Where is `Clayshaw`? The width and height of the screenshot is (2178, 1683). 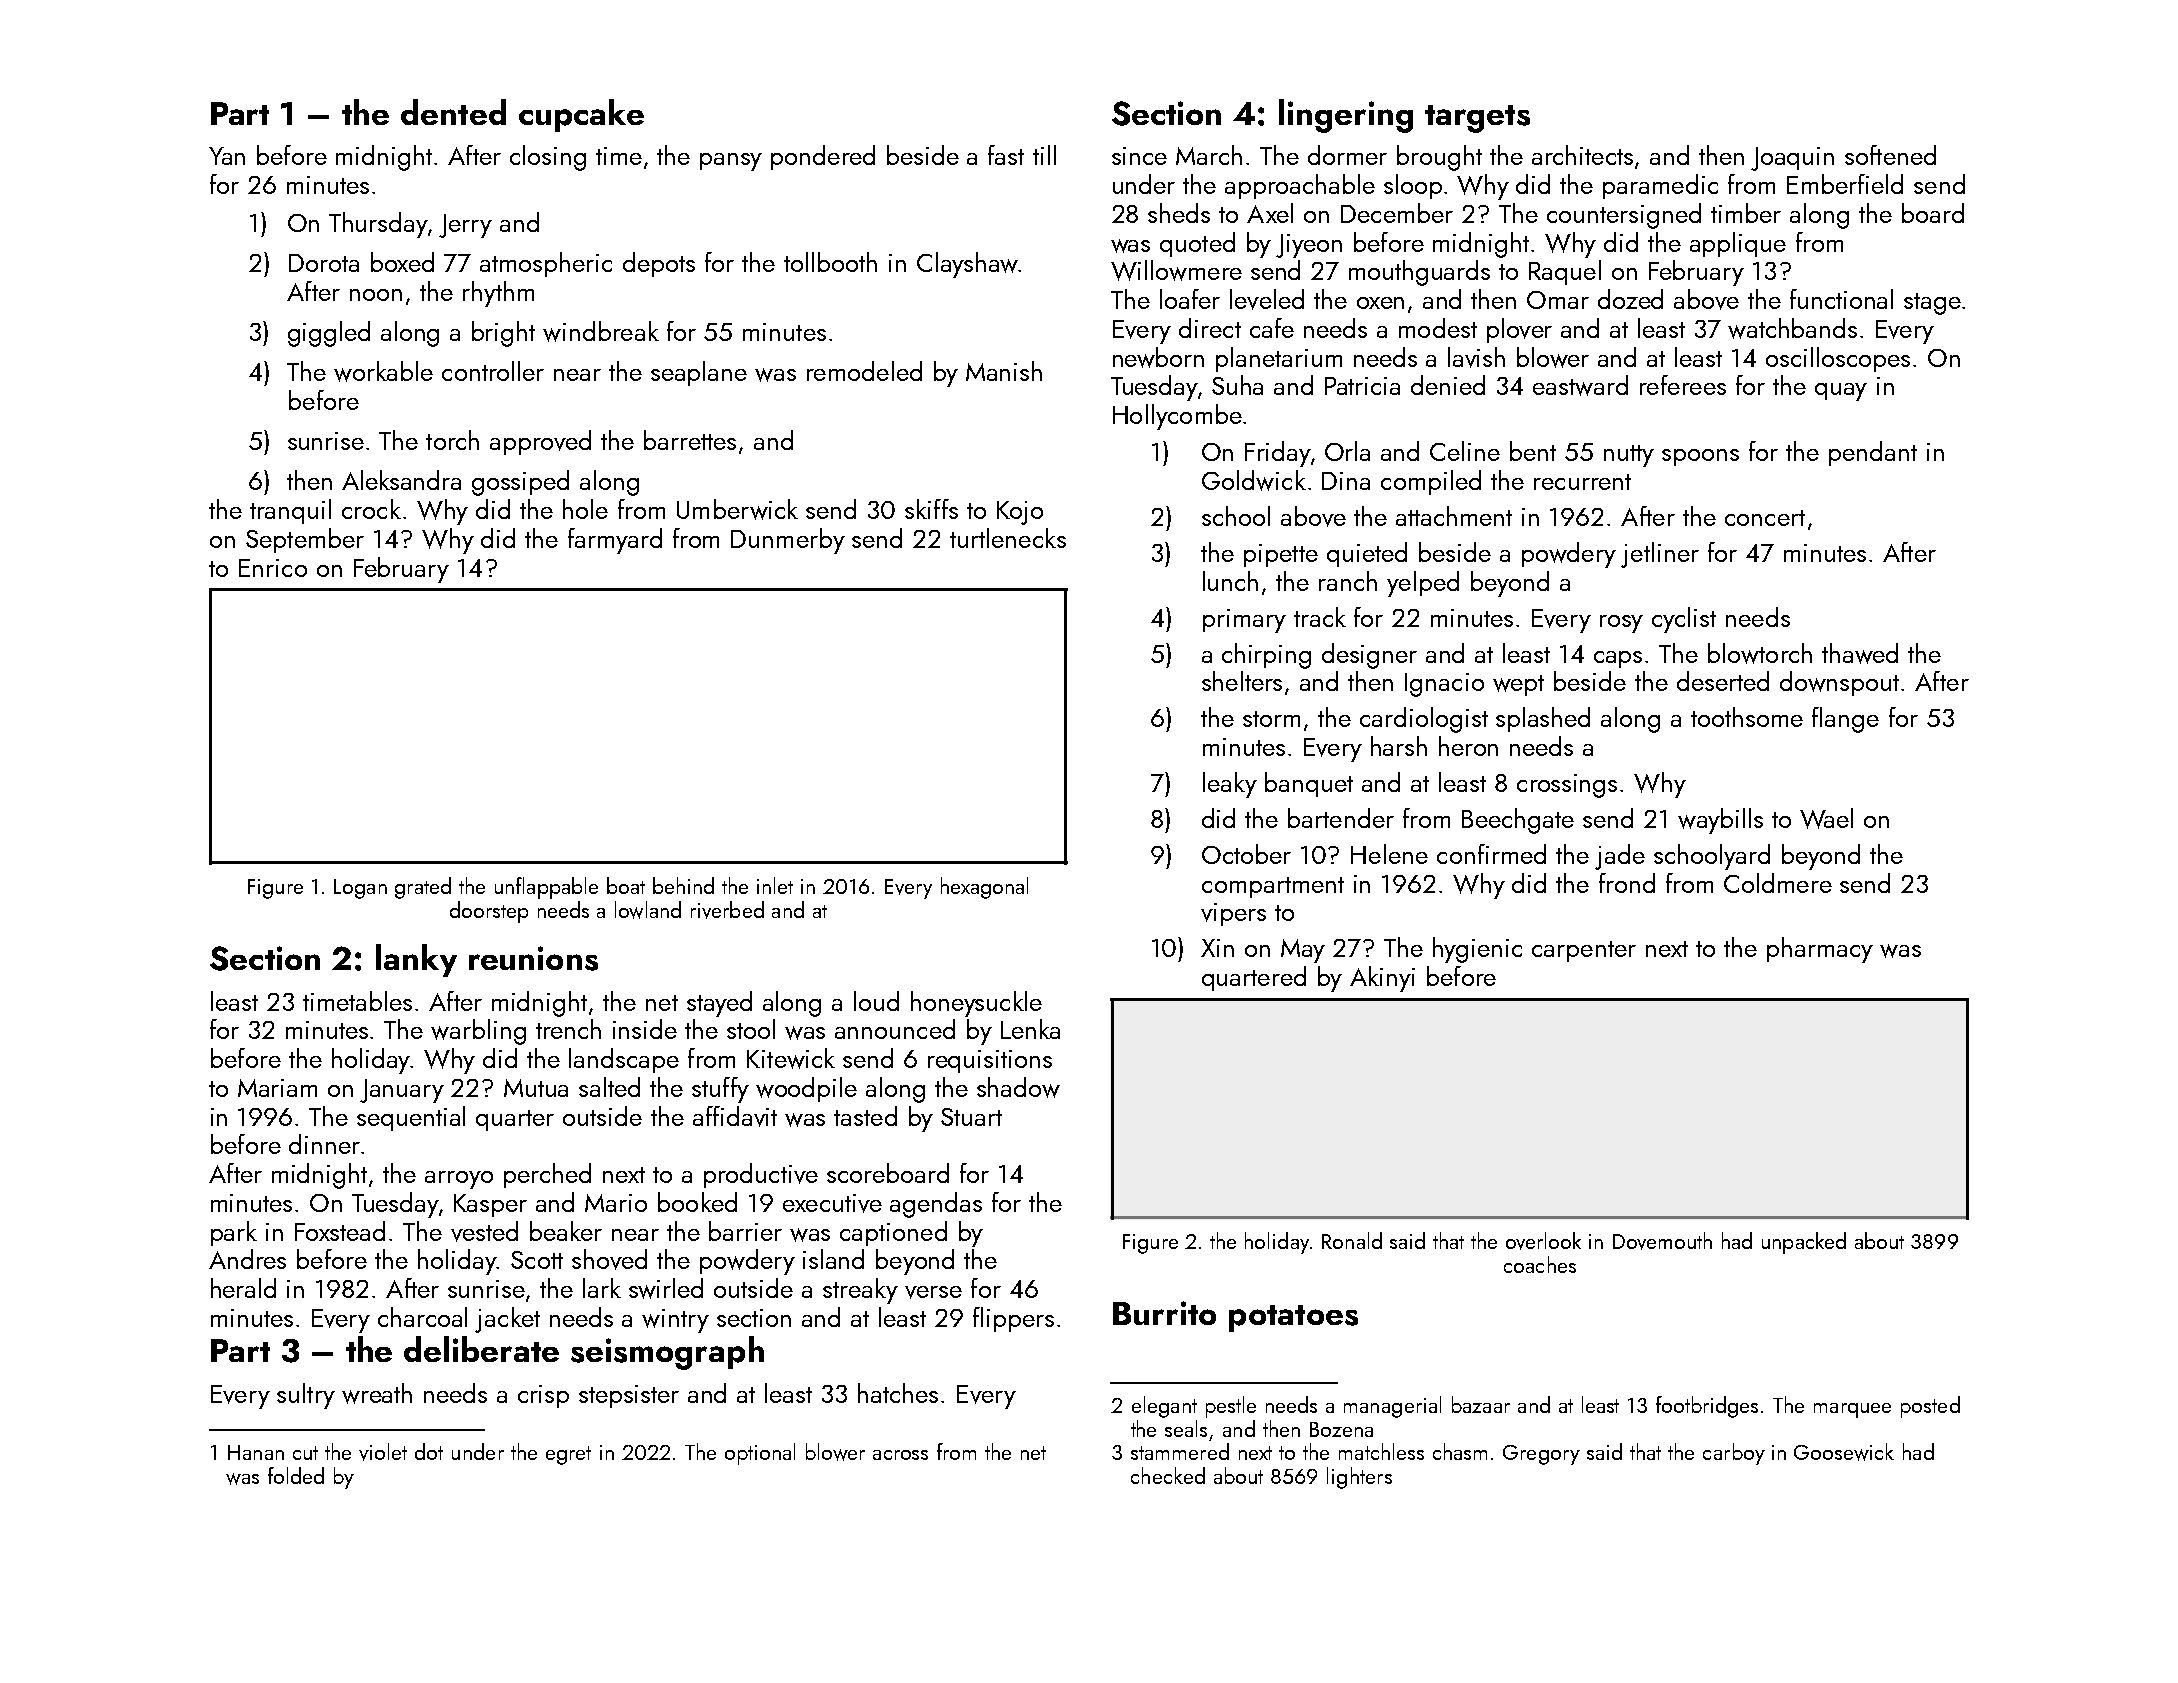
Clayshaw is located at coordinates (967, 265).
